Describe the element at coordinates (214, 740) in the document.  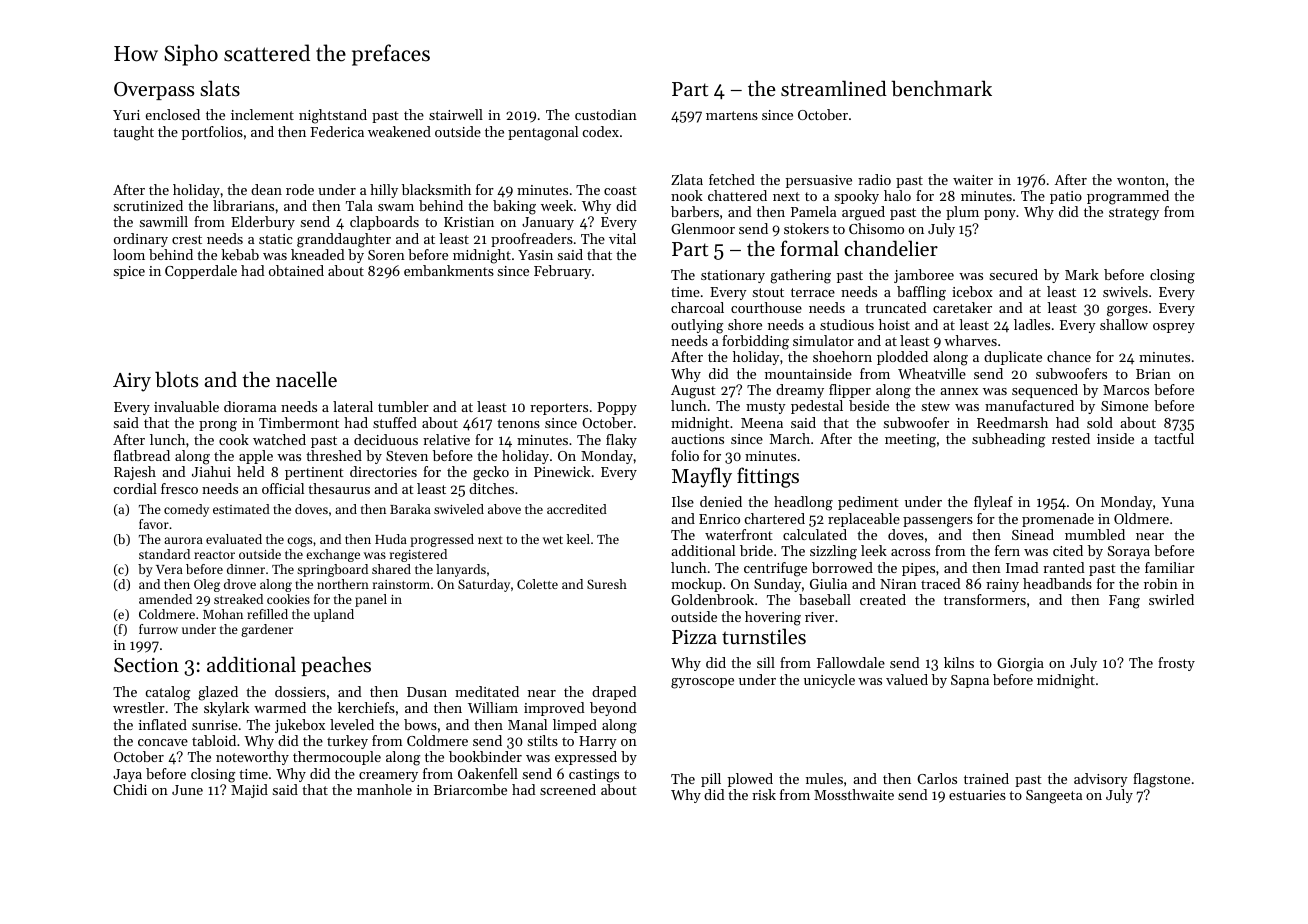
I see `tabloid` at that location.
